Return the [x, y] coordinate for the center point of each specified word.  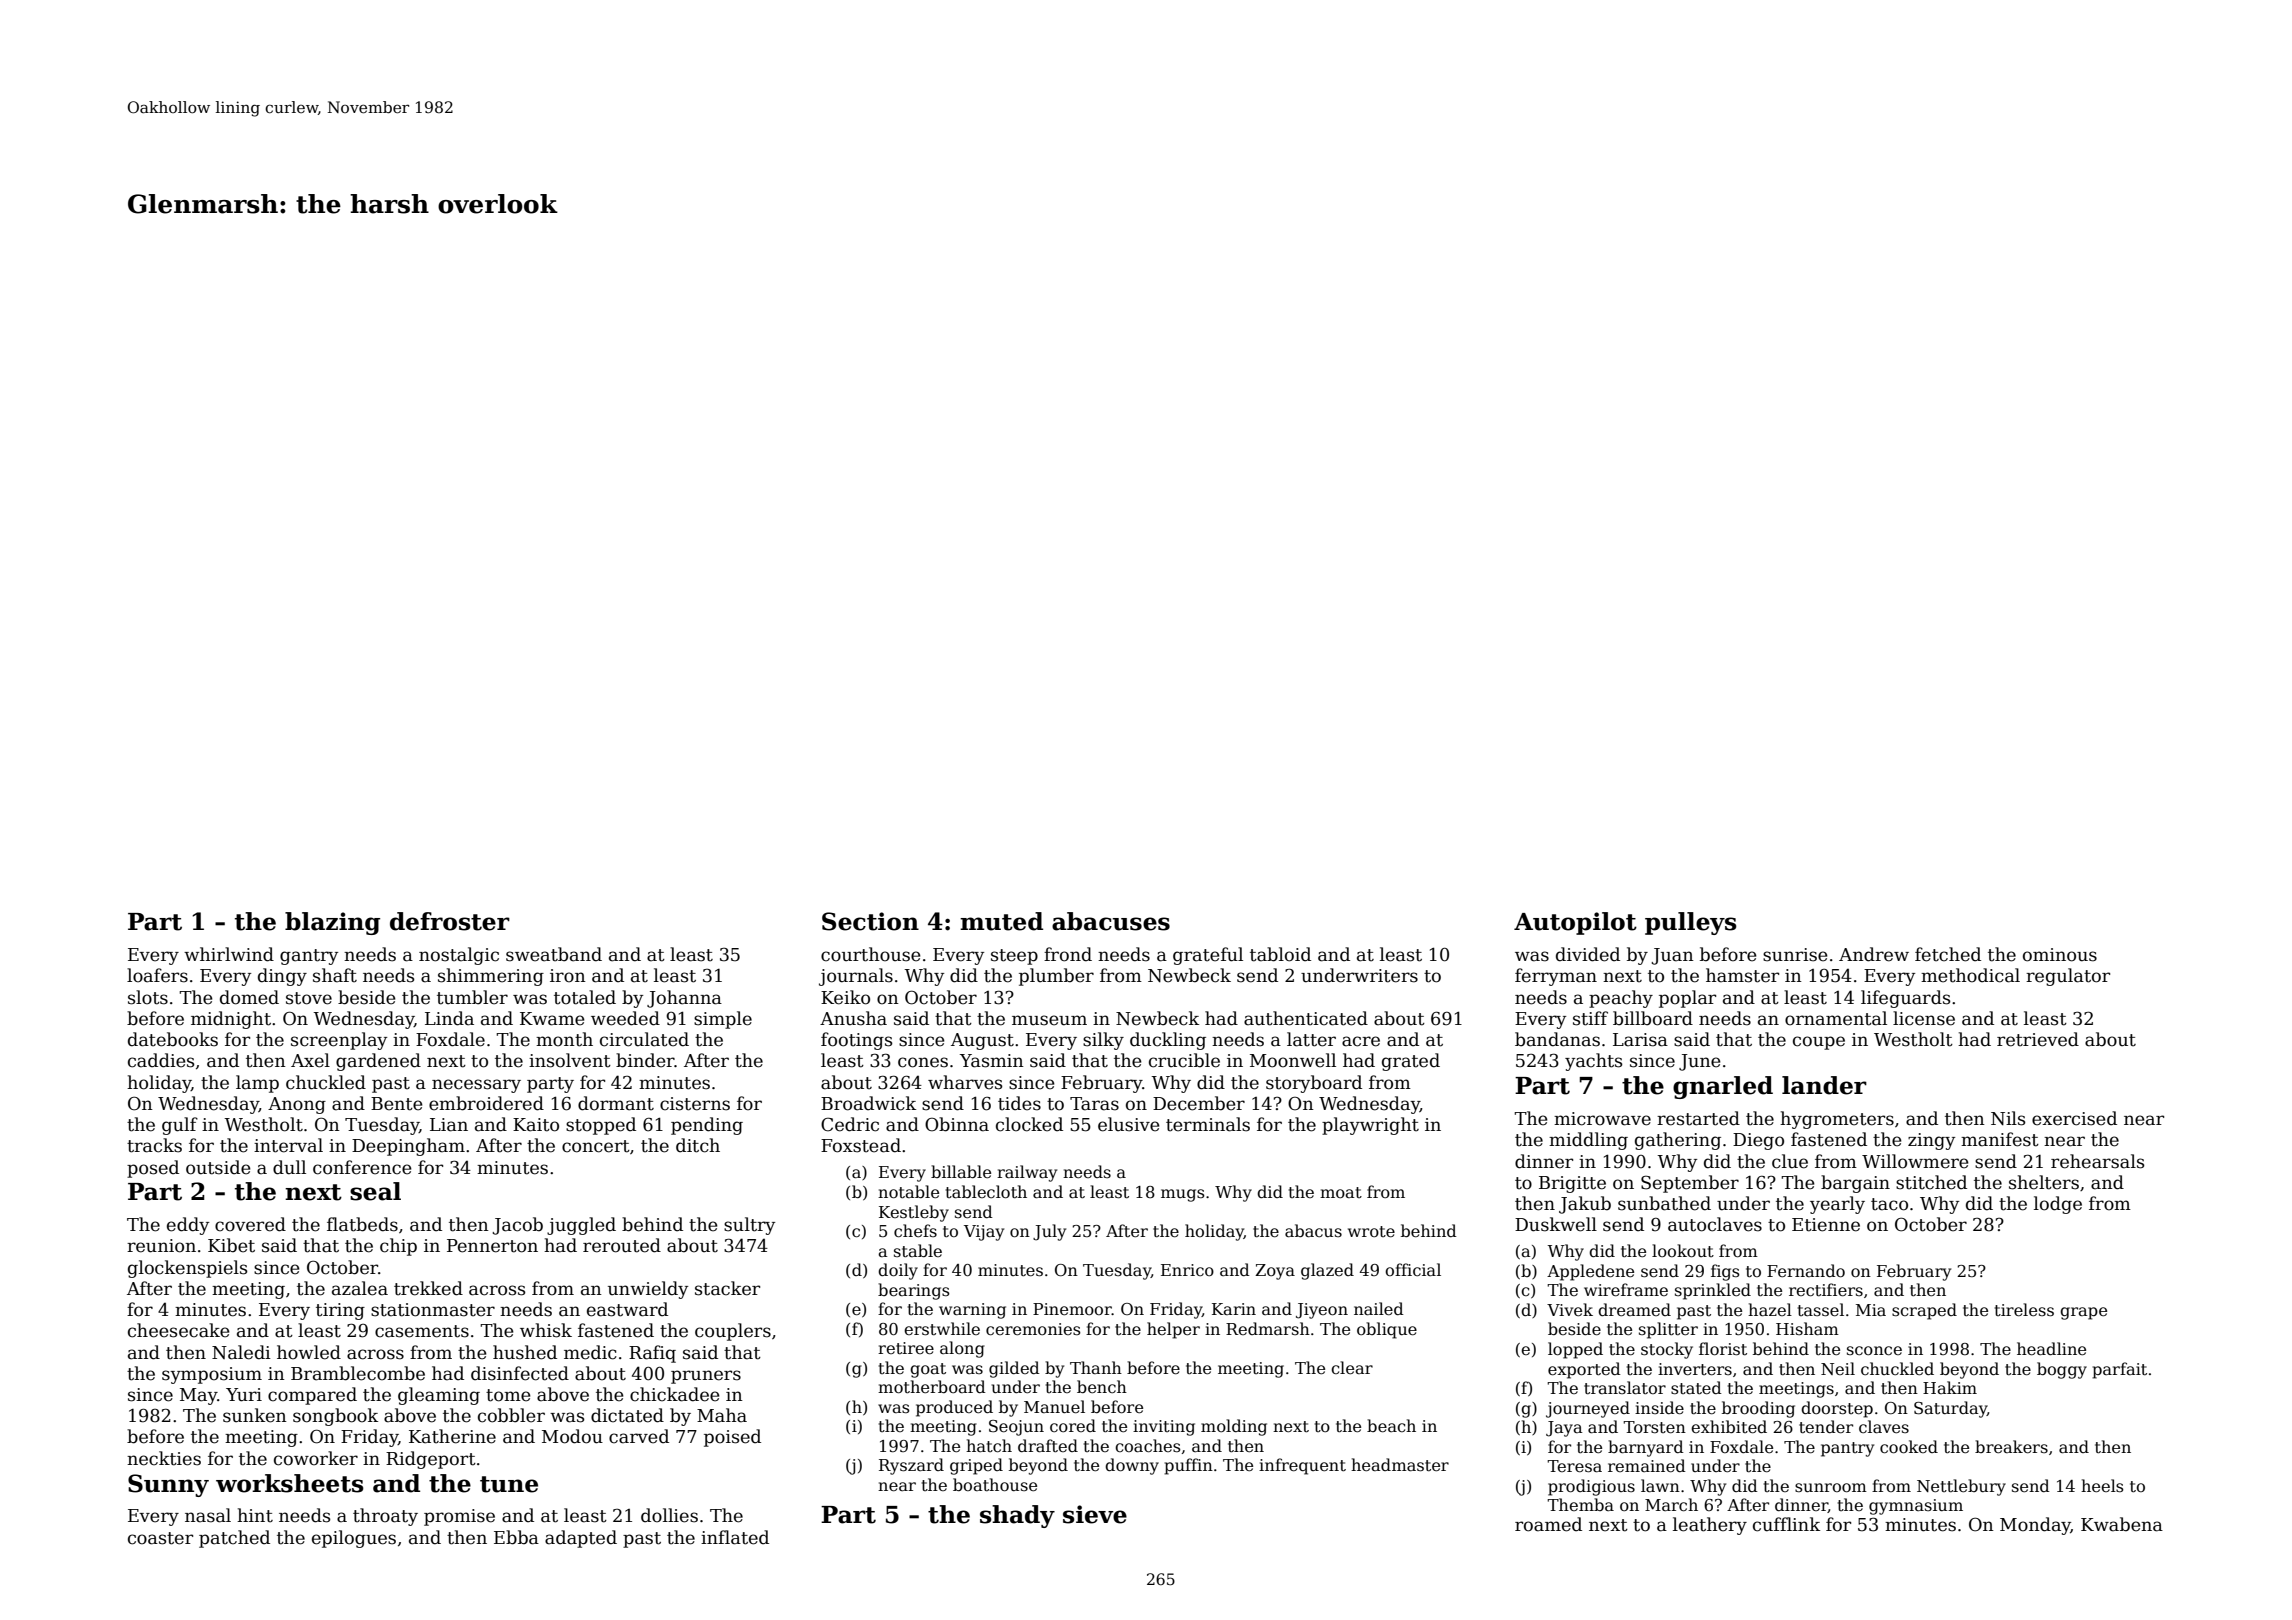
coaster [160, 1538]
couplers [733, 1332]
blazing [332, 923]
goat [928, 1370]
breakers [2011, 1447]
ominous [2060, 955]
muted [1001, 921]
